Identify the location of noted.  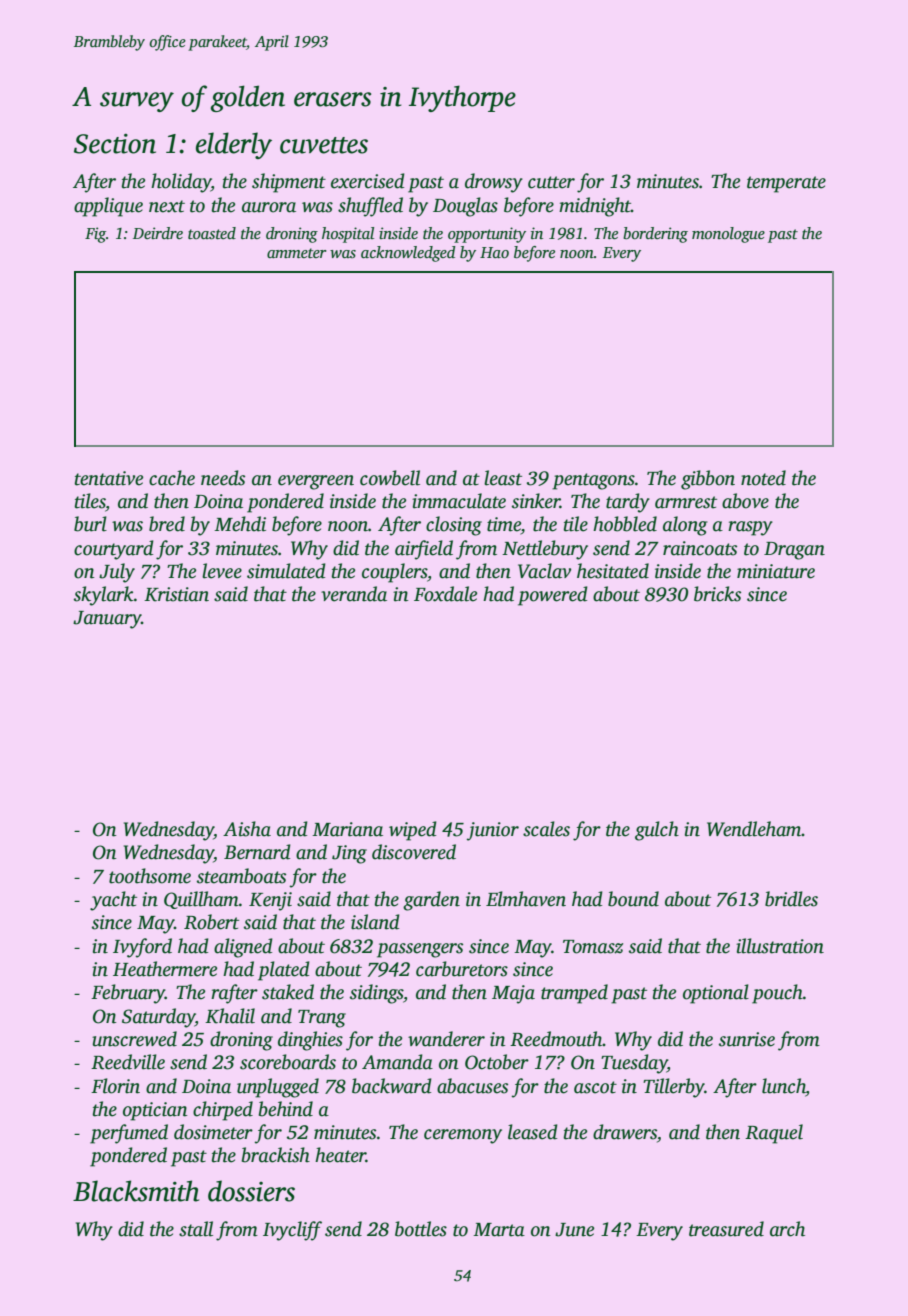
(763, 478).
